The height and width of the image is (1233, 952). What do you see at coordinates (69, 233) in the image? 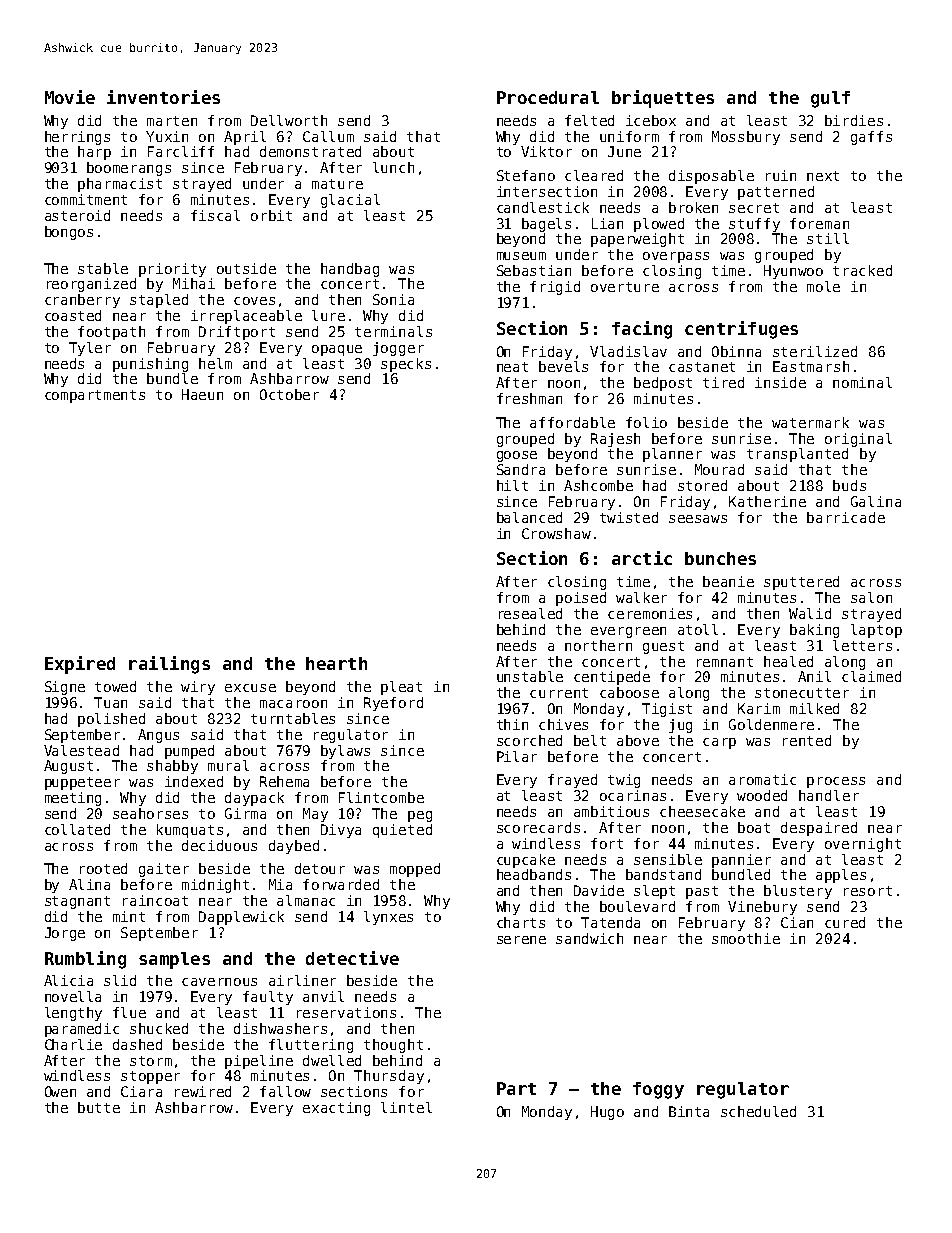
I see `bongos` at bounding box center [69, 233].
